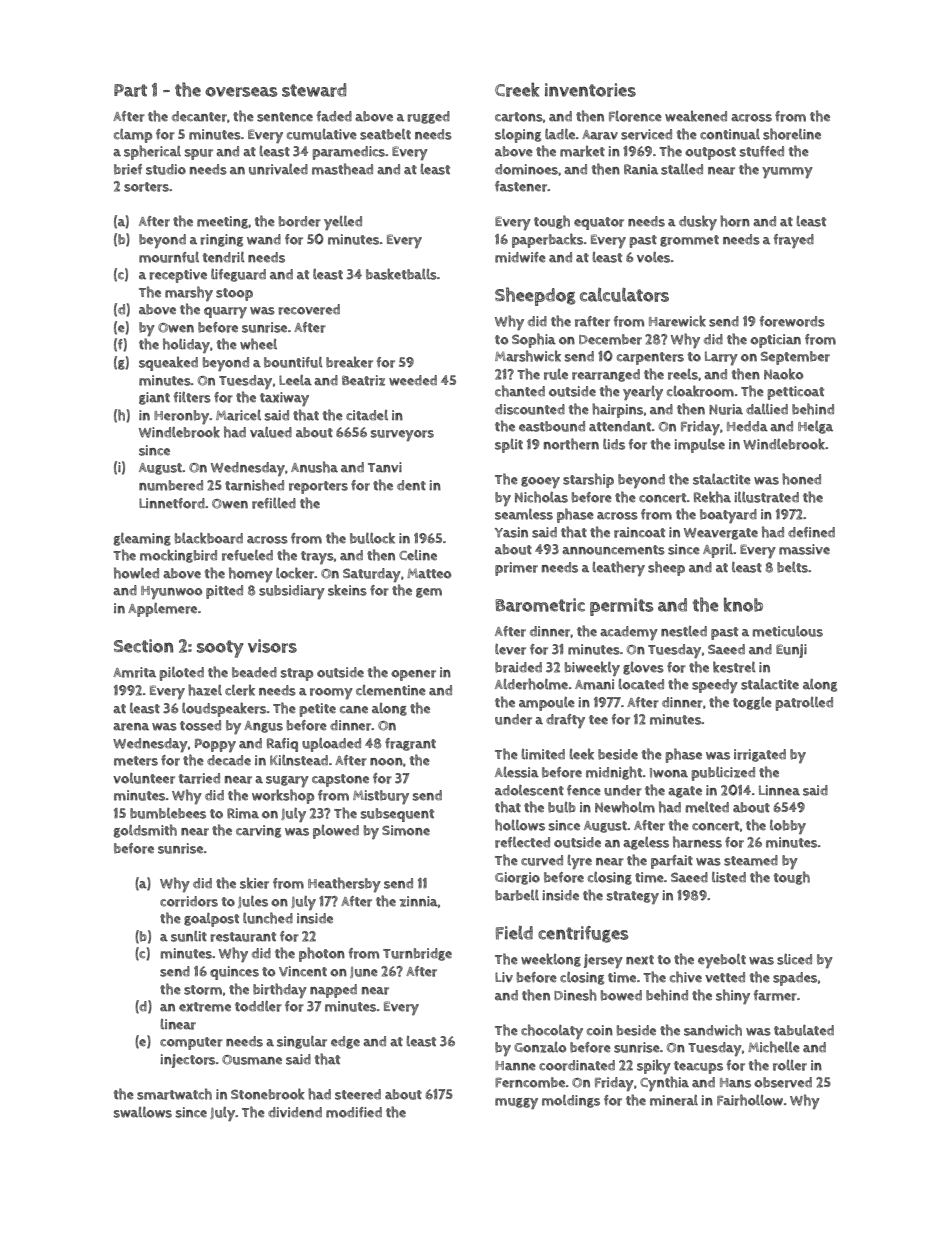  I want to click on braided, so click(518, 667).
